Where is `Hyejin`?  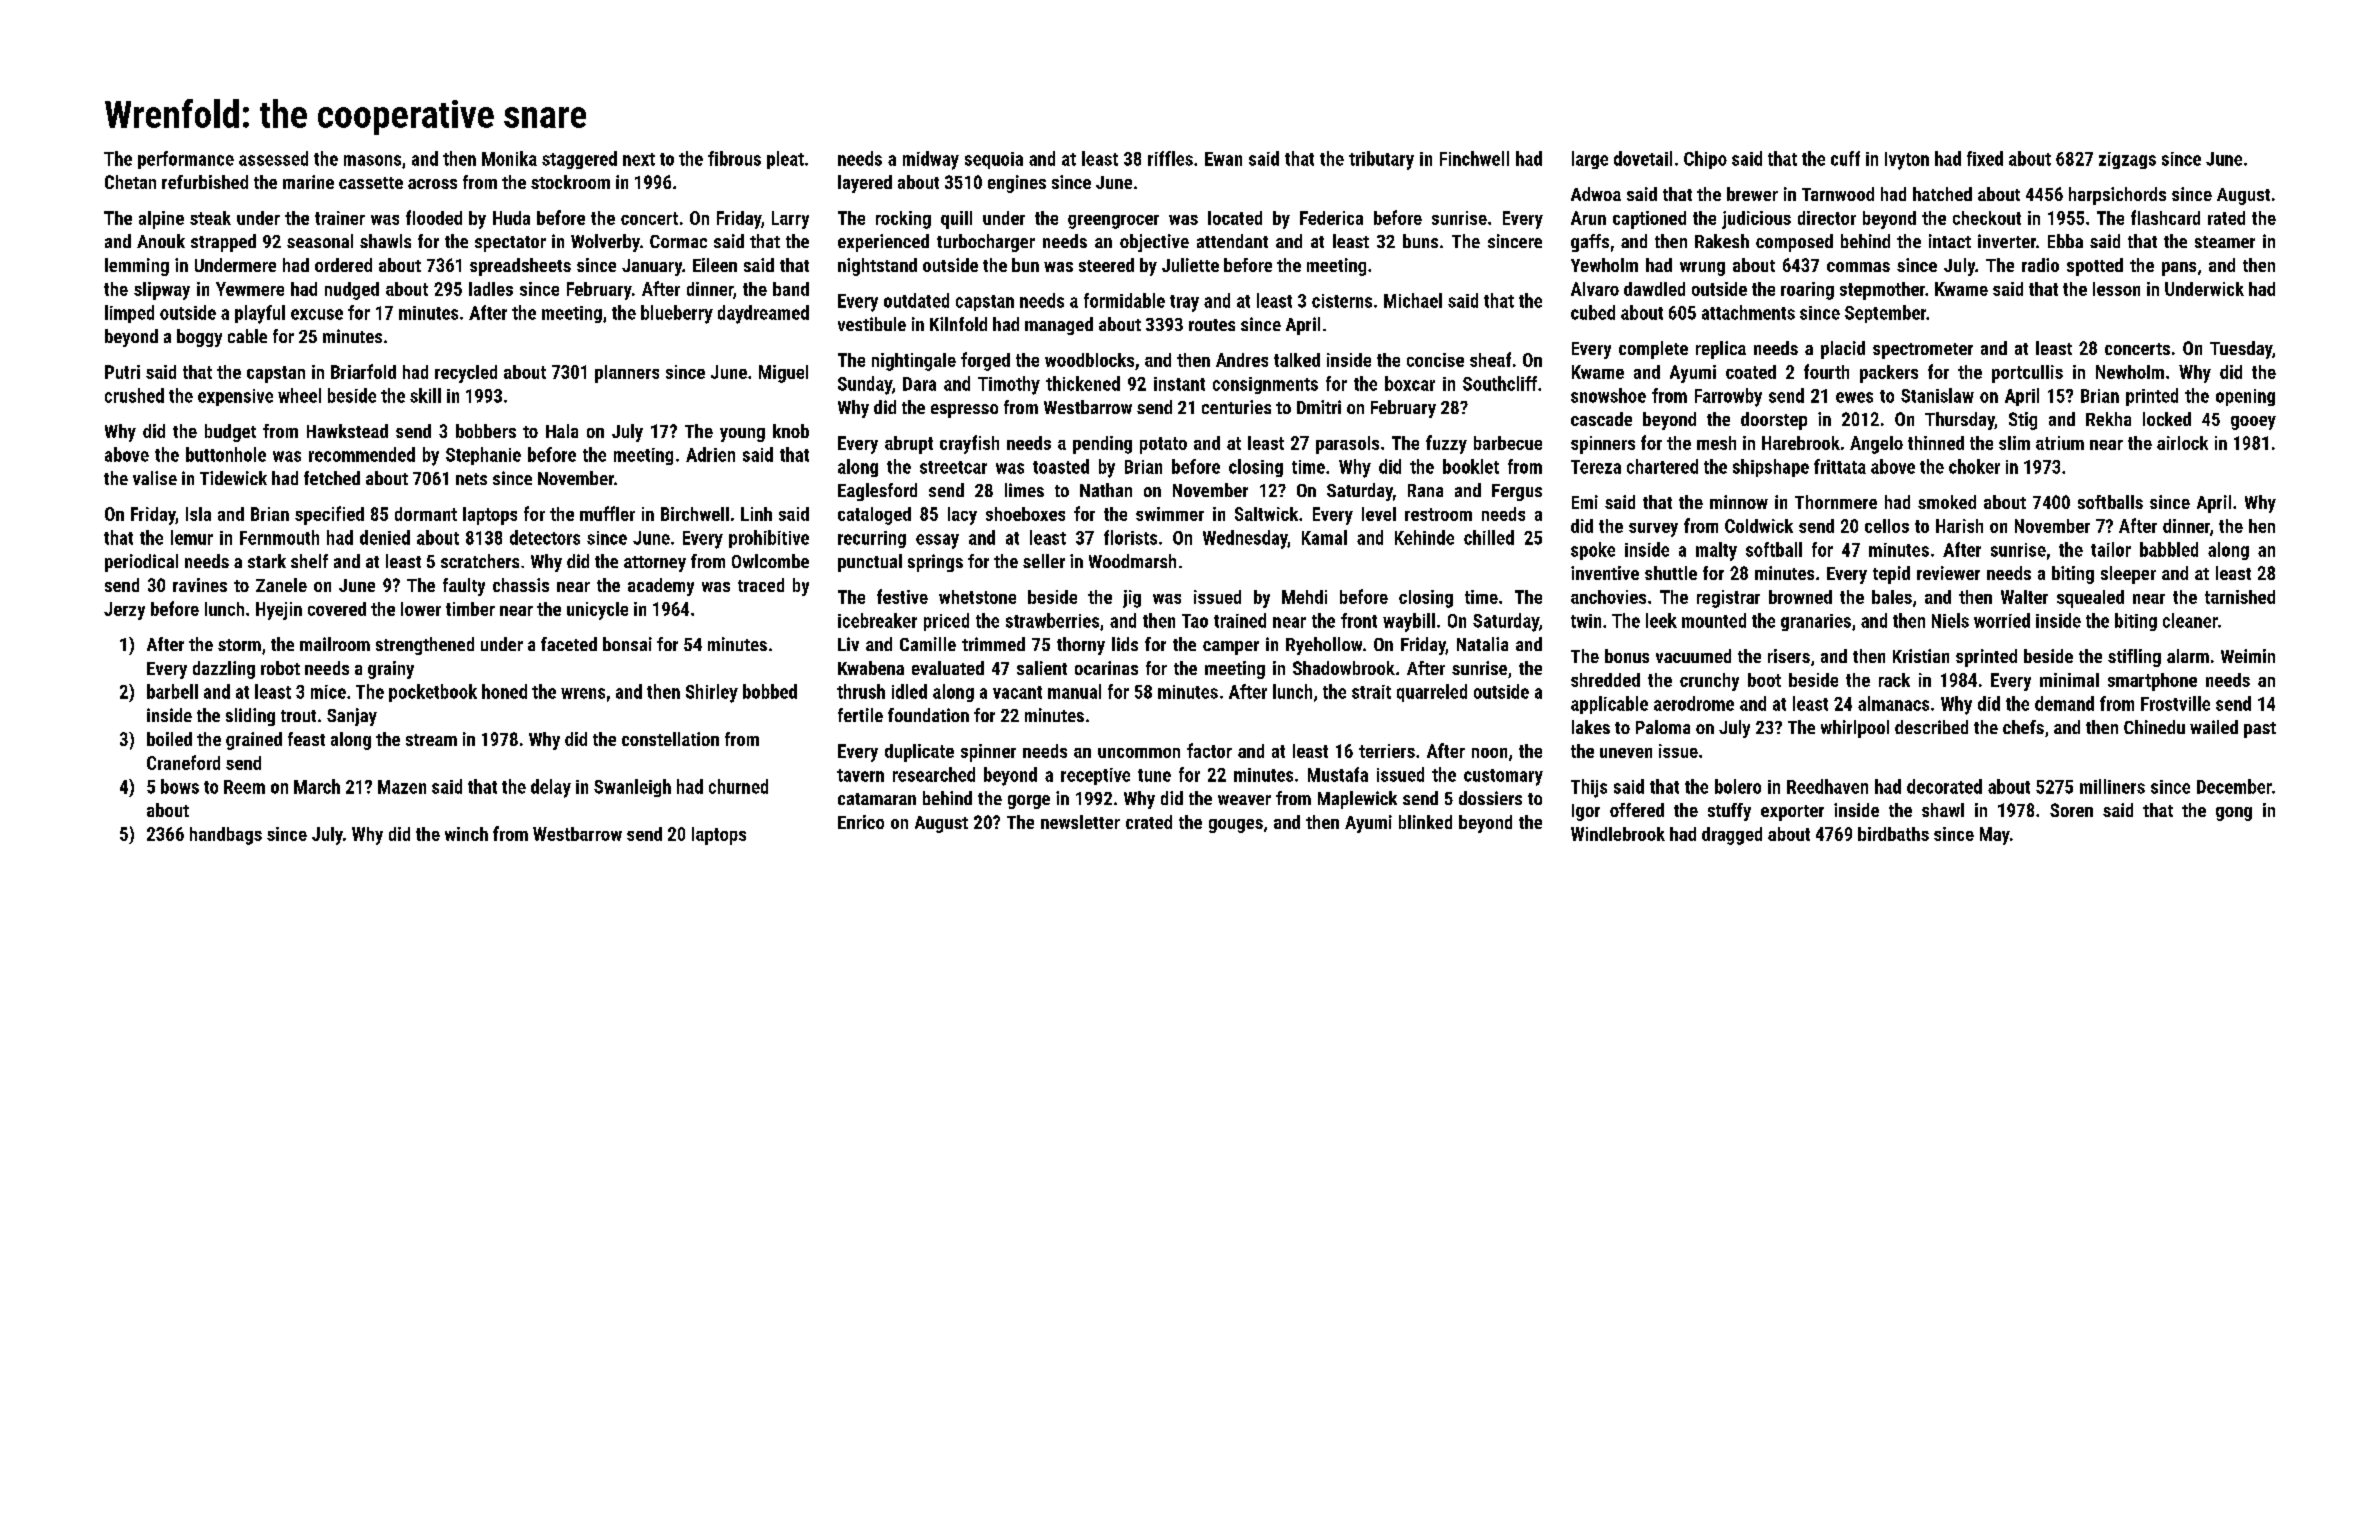
Hyejin is located at coordinates (279, 611).
